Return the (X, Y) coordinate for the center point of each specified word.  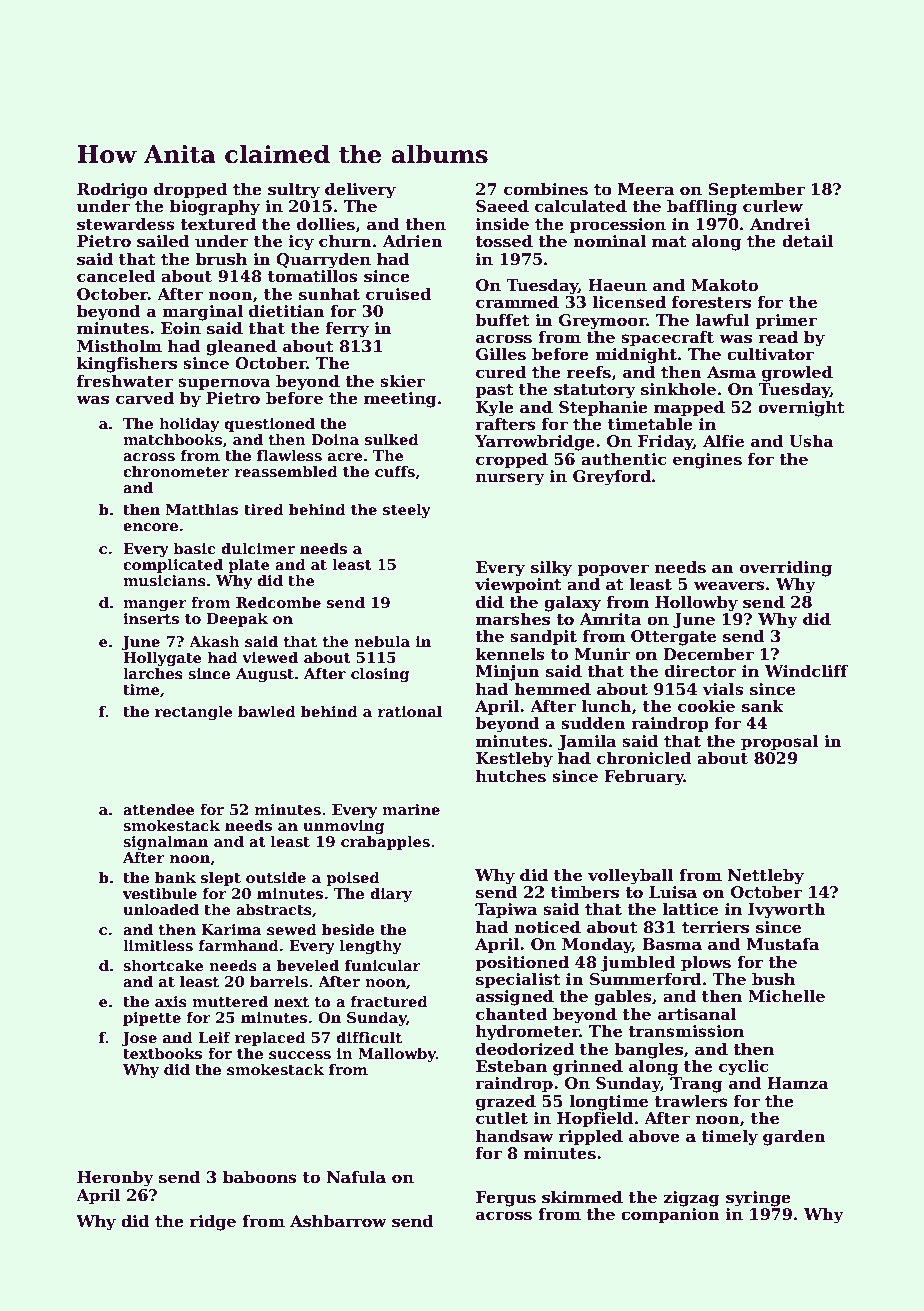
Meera (646, 189)
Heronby (115, 1178)
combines (546, 189)
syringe (758, 1199)
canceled (116, 276)
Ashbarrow (338, 1221)
